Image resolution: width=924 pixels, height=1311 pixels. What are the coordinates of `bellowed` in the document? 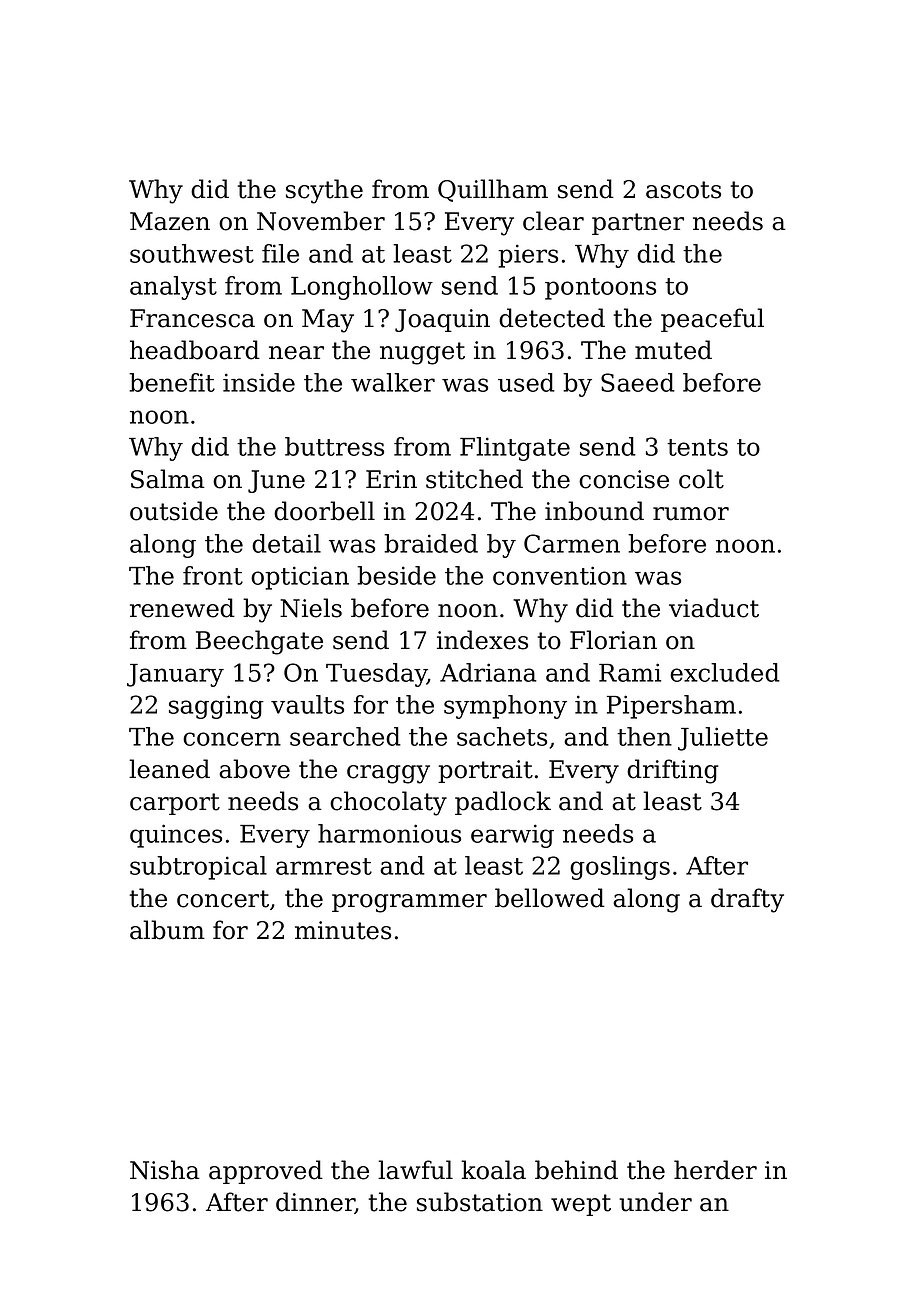 It's located at (550, 898).
